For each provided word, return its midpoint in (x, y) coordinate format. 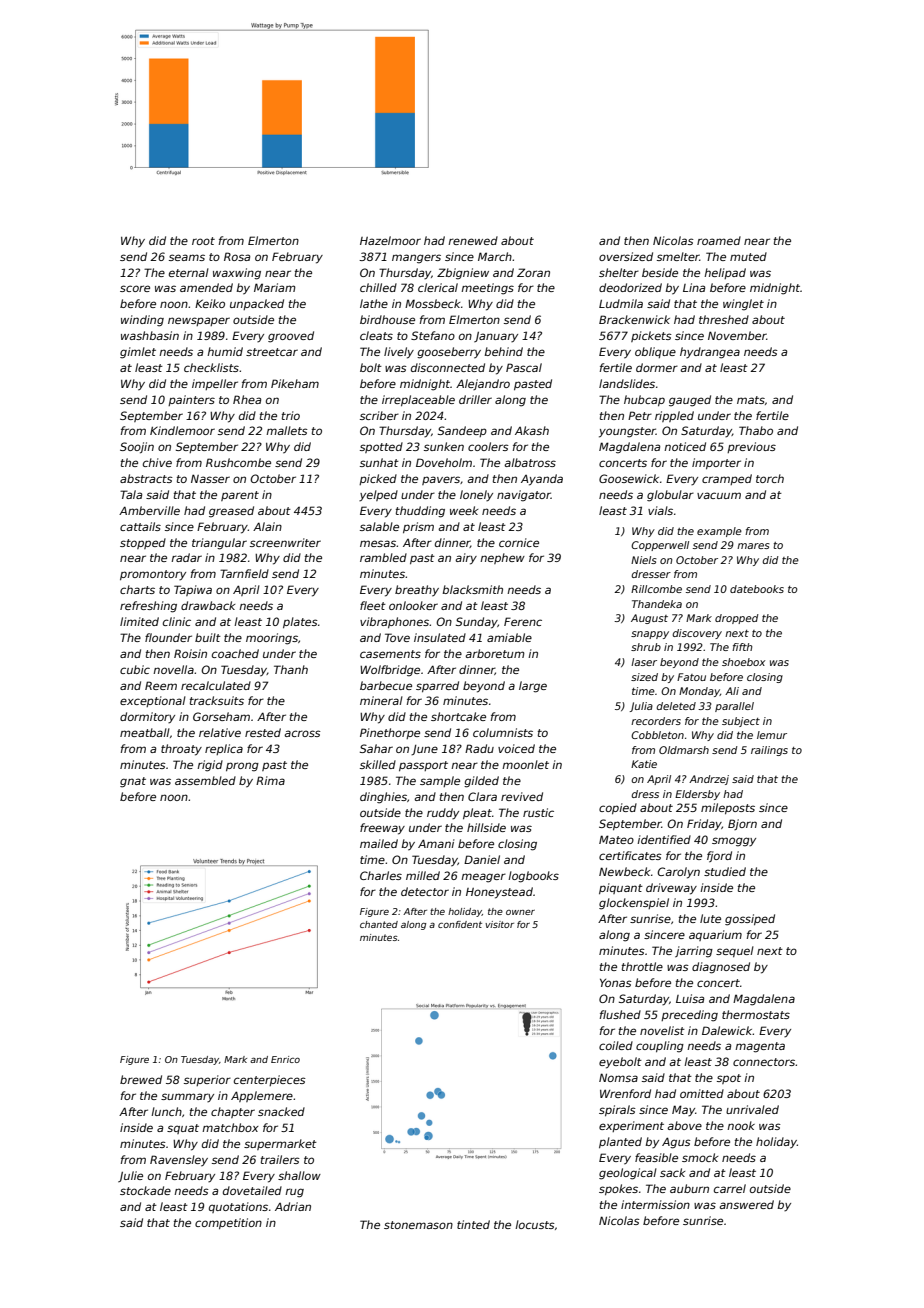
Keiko (210, 303)
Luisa (690, 998)
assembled (205, 780)
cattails (140, 526)
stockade (145, 1190)
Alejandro (483, 384)
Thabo (756, 430)
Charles (381, 875)
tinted (473, 1224)
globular (670, 496)
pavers (441, 480)
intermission (655, 1204)
